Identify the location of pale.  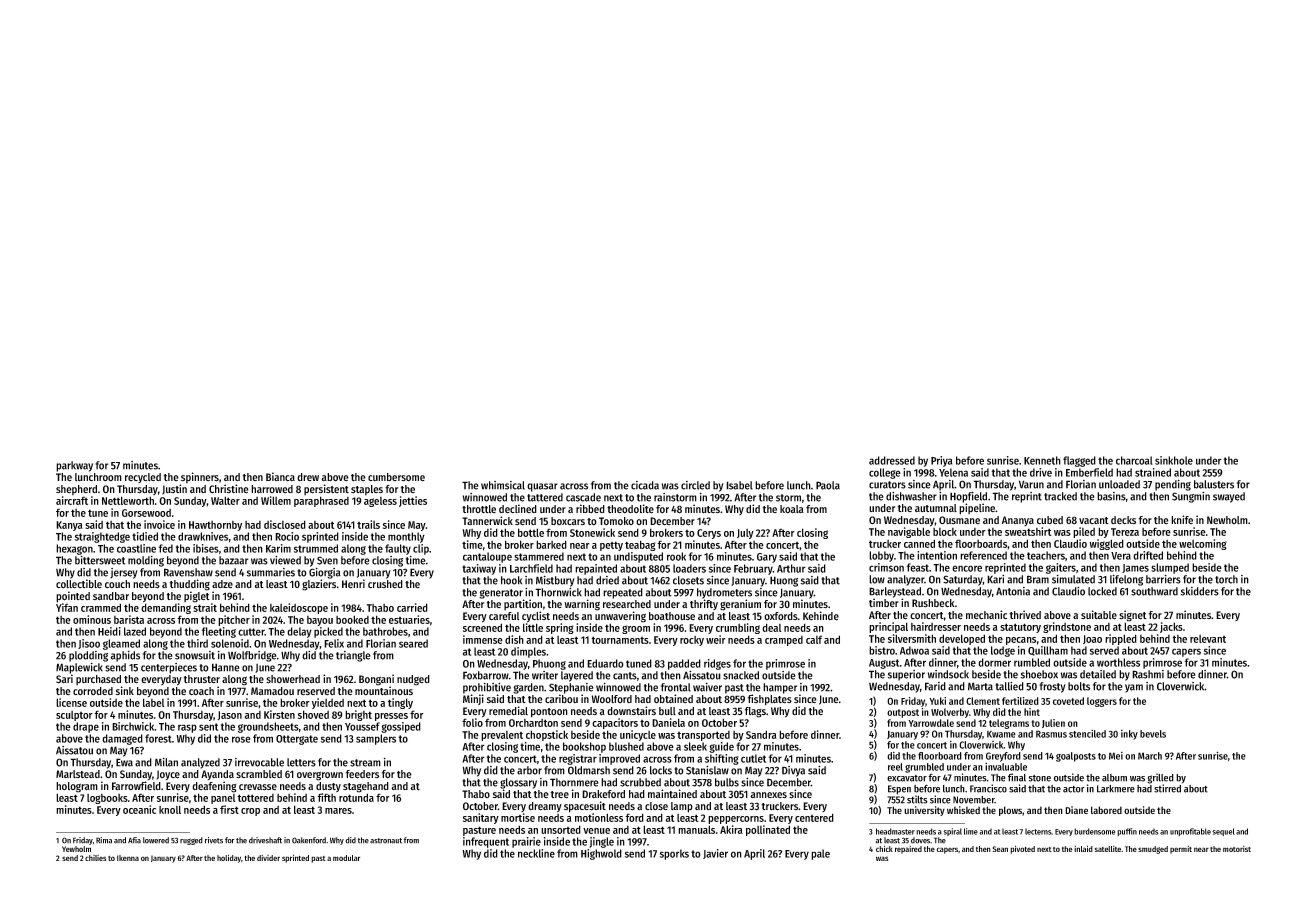
(820, 854).
